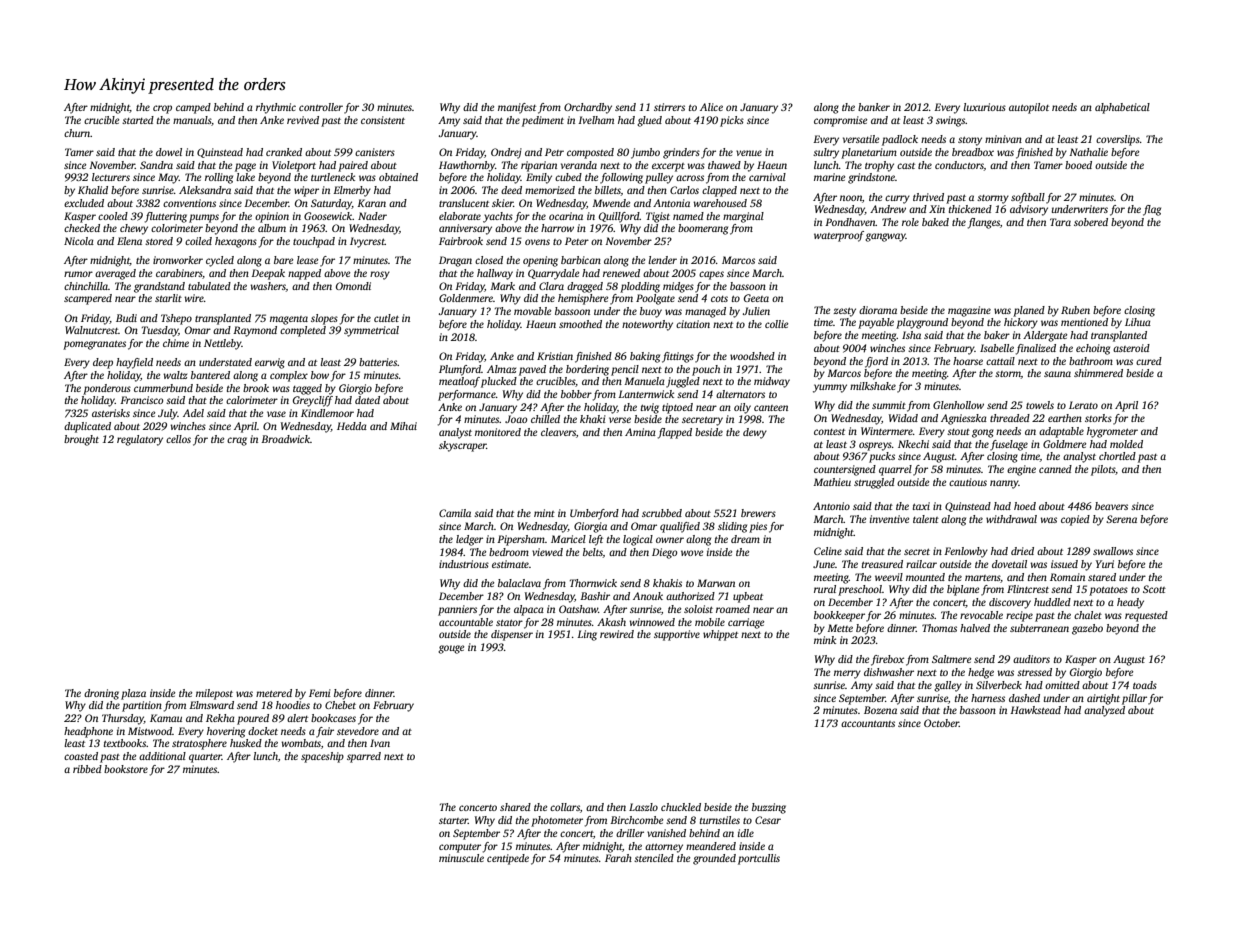 Image resolution: width=1233 pixels, height=952 pixels. Describe the element at coordinates (353, 166) in the image. I see `paired` at that location.
